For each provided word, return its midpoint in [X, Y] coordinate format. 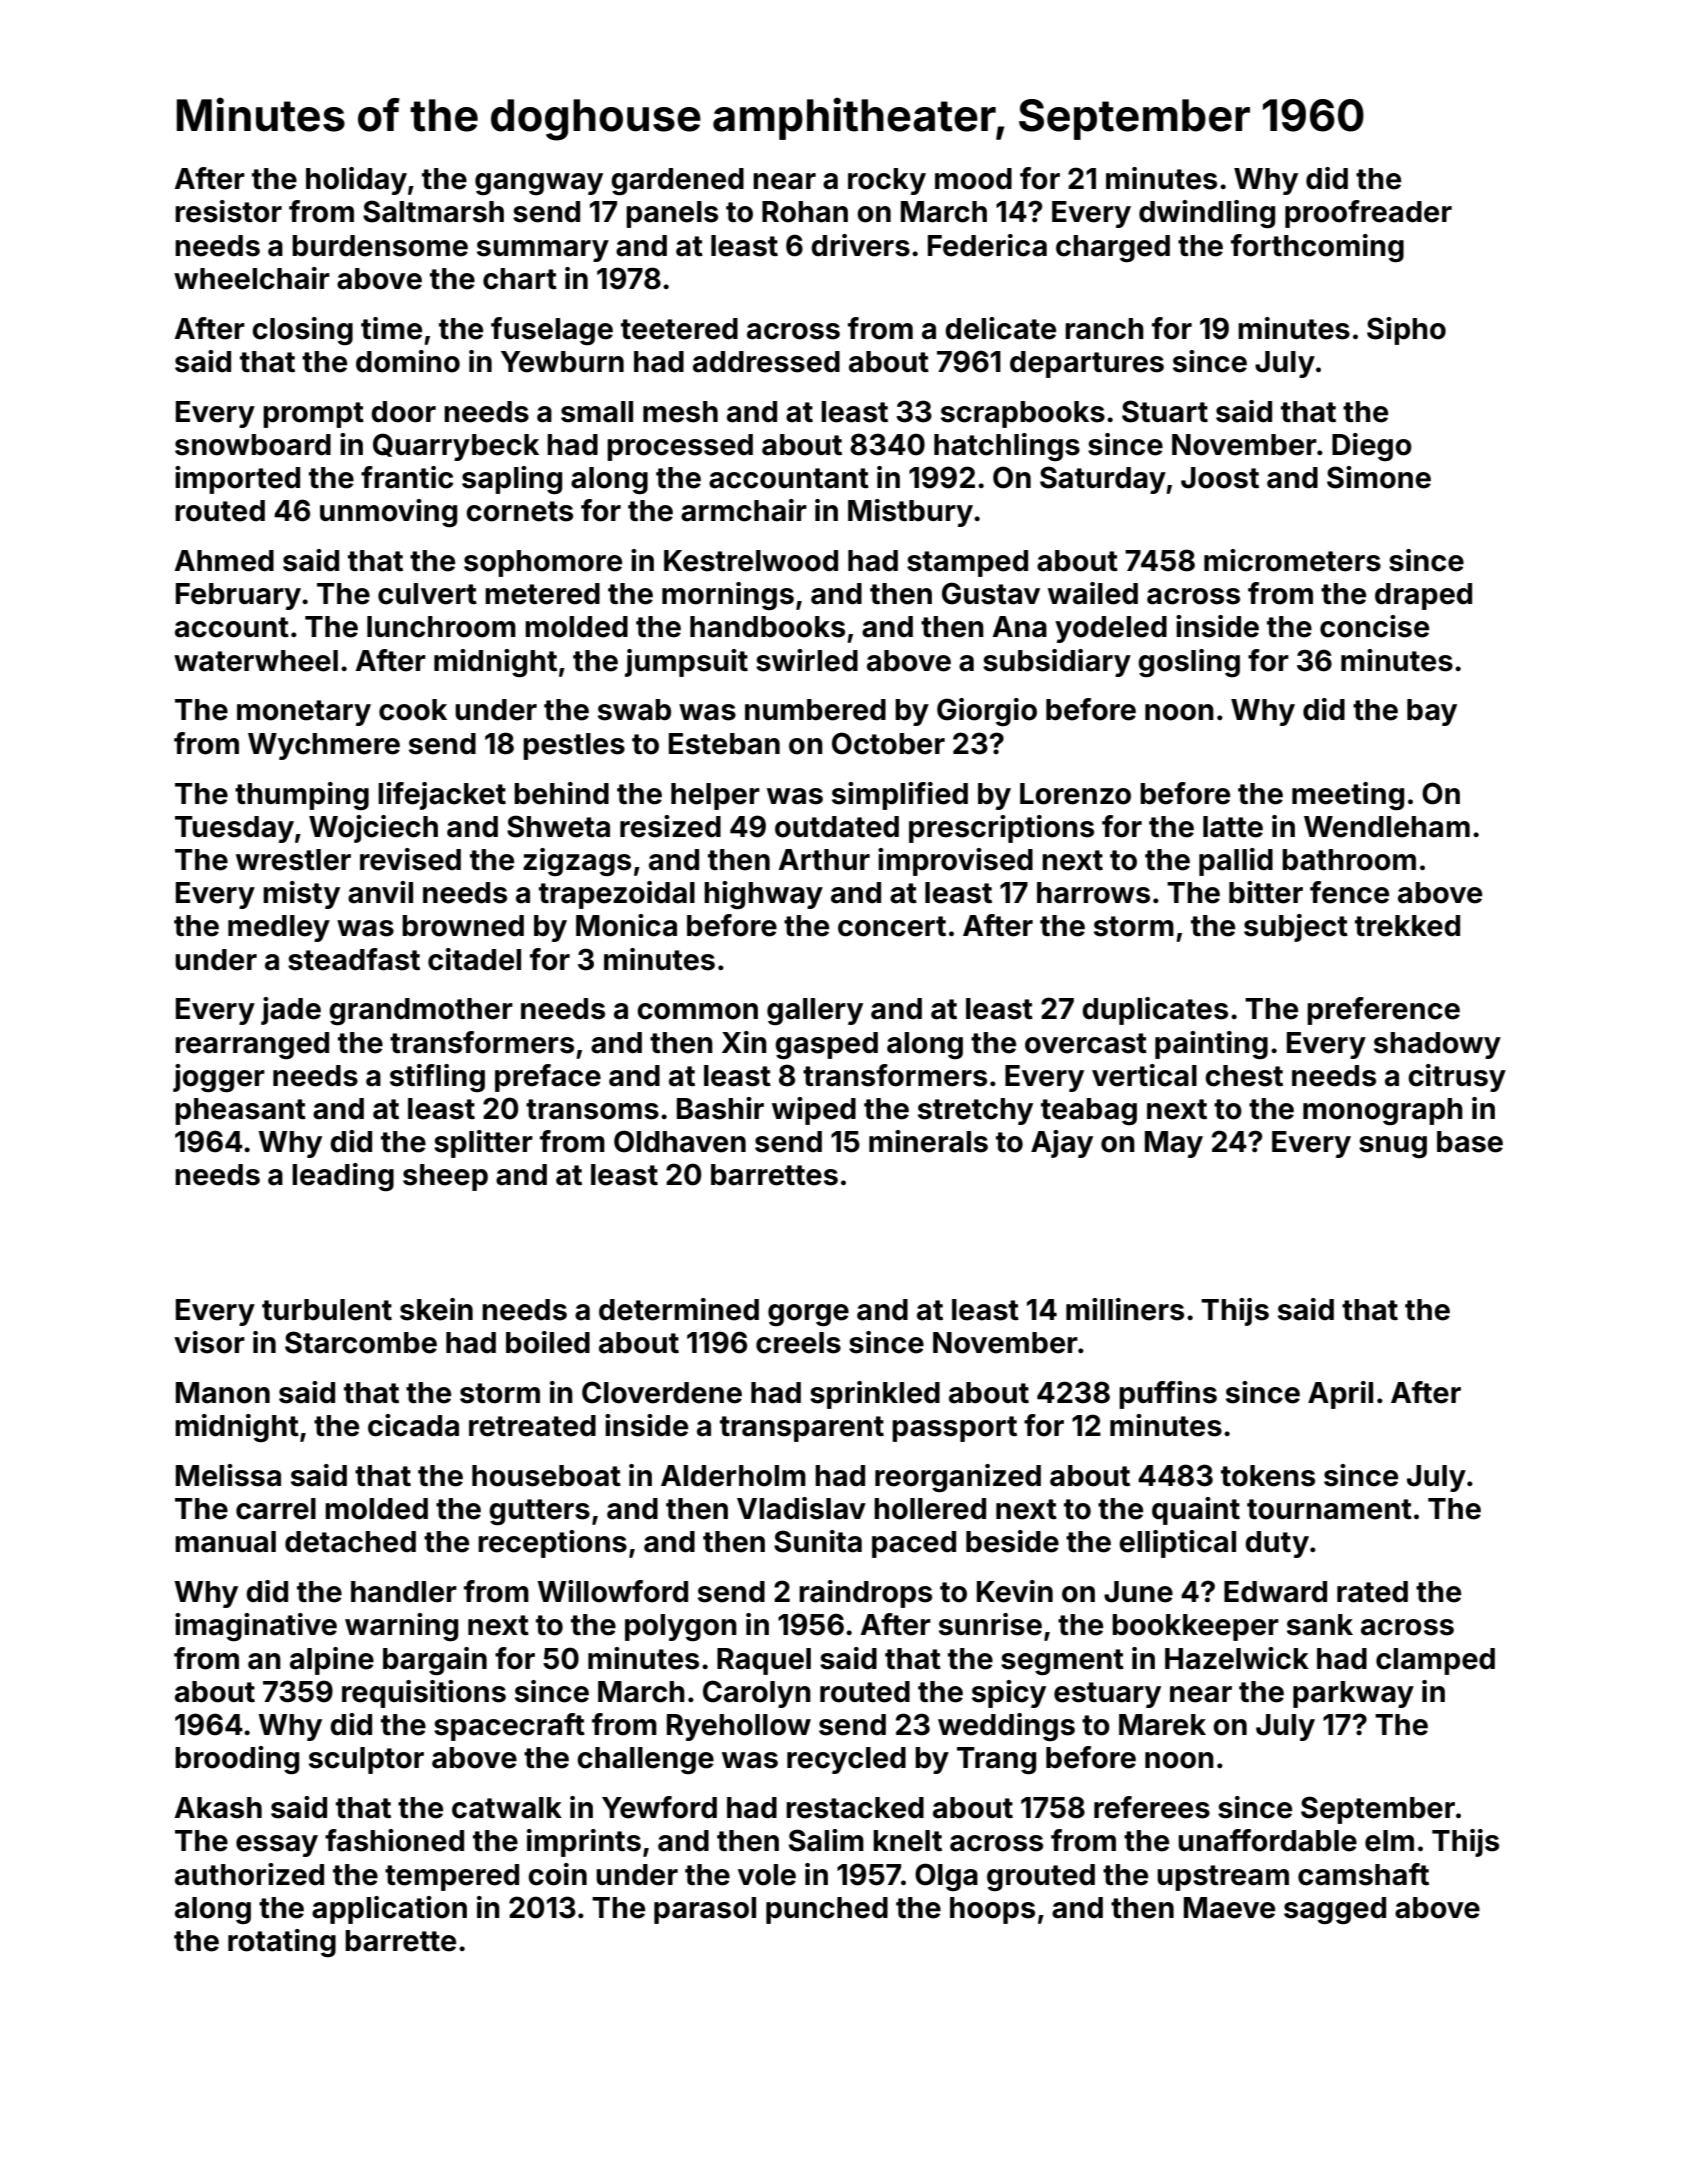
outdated [837, 827]
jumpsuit [686, 663]
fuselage [552, 331]
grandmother [421, 1012]
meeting [1348, 796]
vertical [1144, 1075]
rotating [282, 1943]
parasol [705, 1910]
